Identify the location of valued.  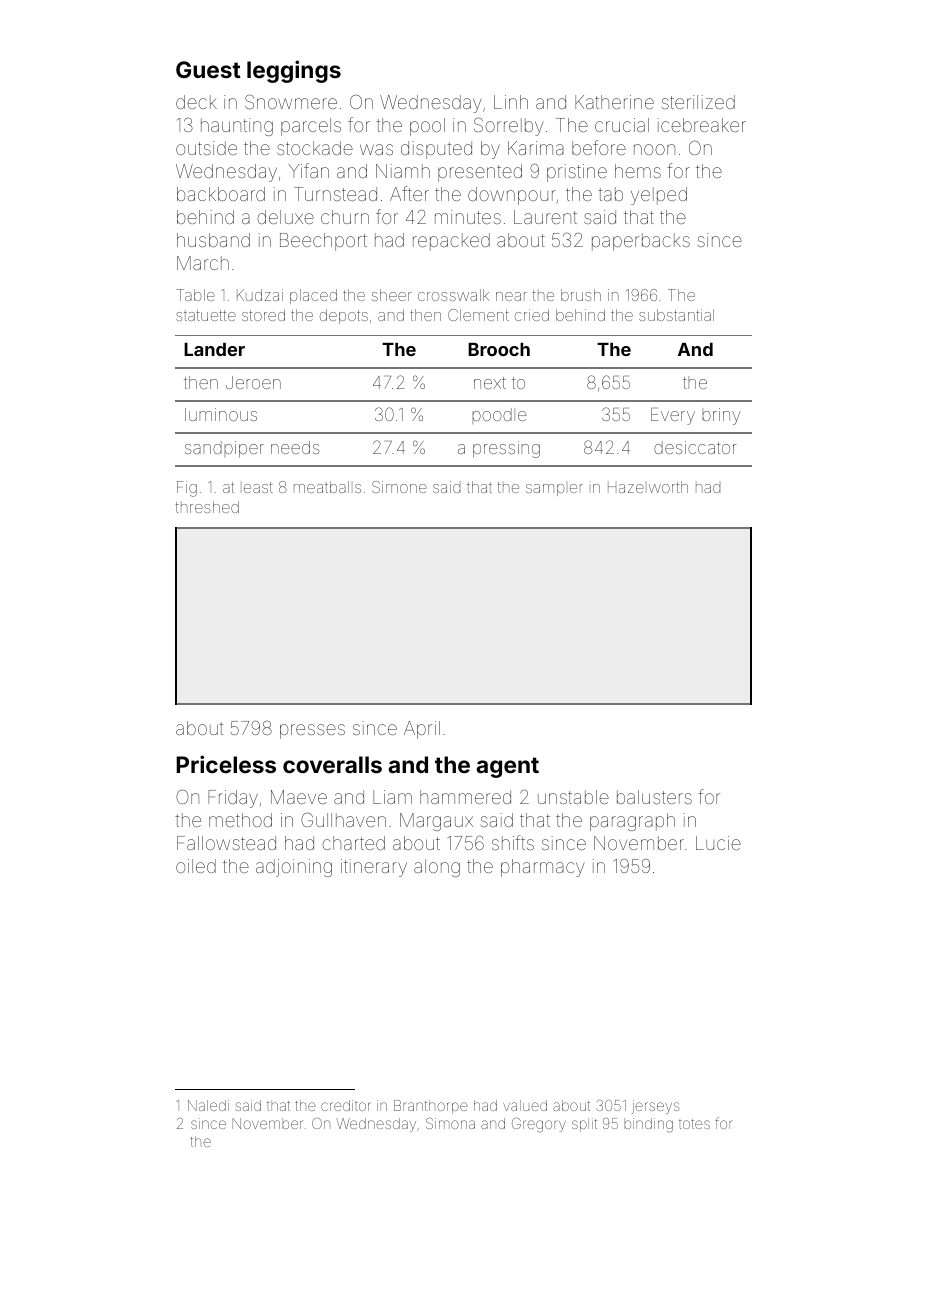
(525, 1105).
